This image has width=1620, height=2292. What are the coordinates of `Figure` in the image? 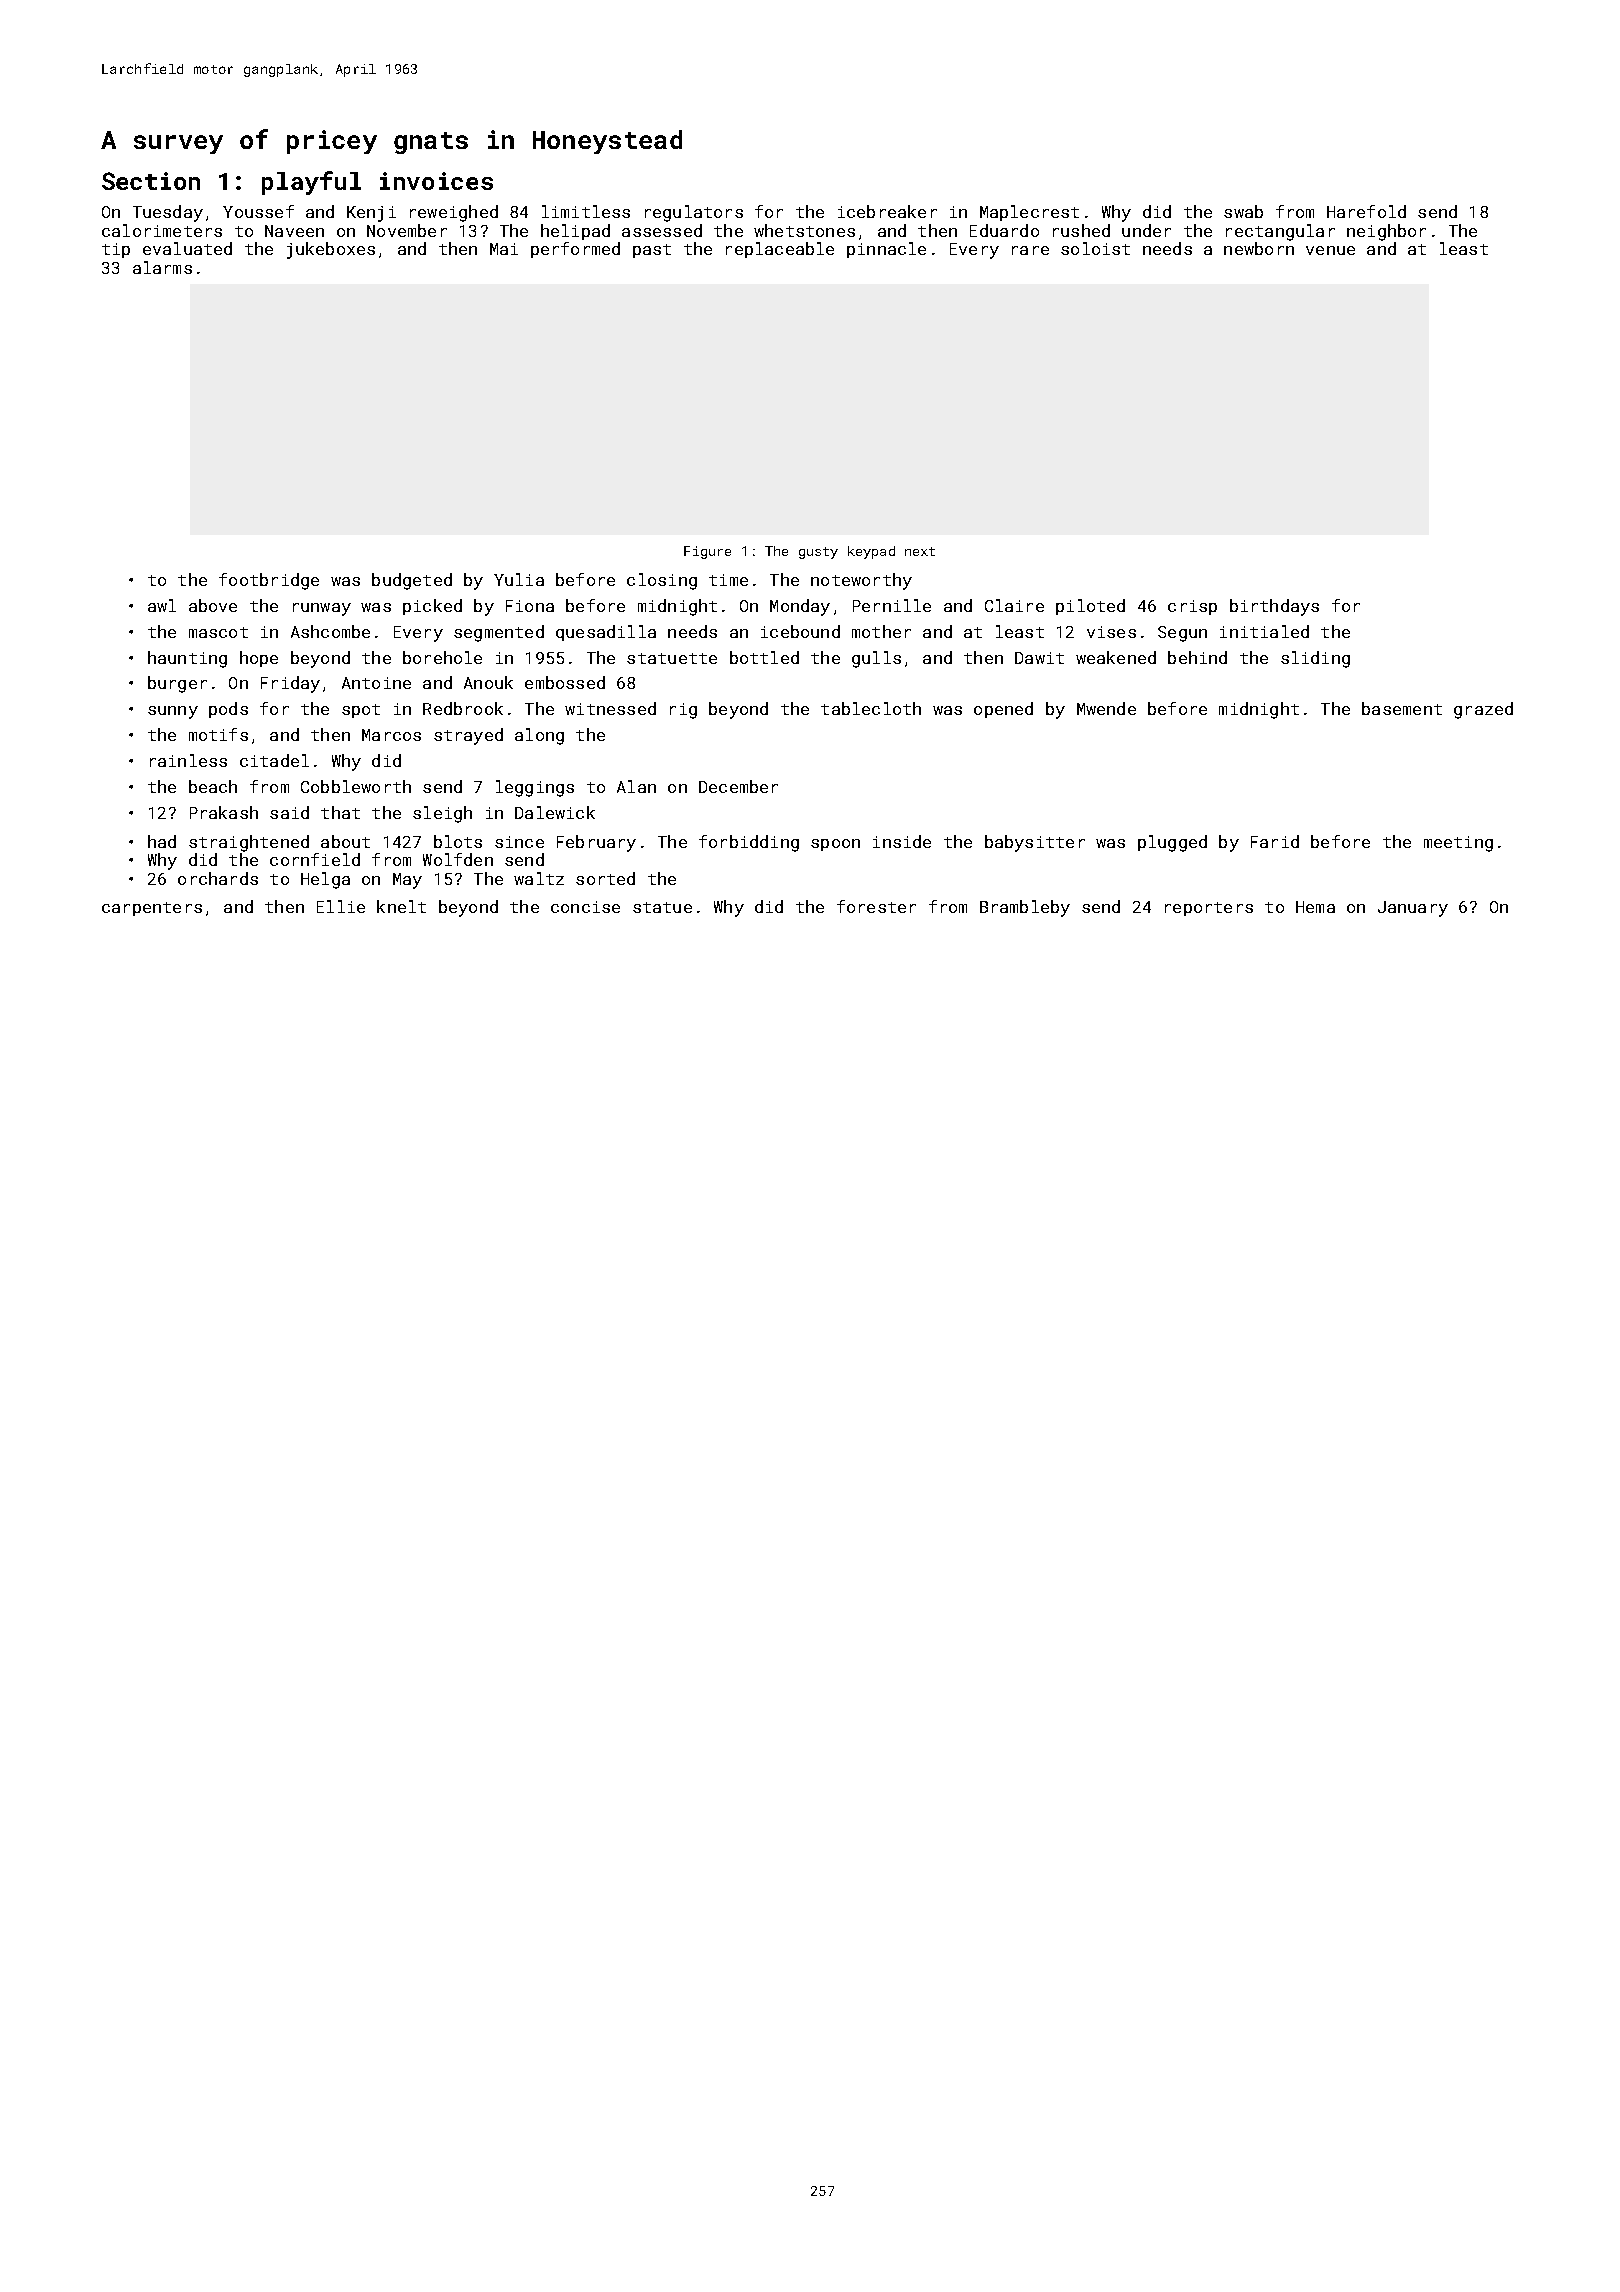 It's located at (707, 552).
